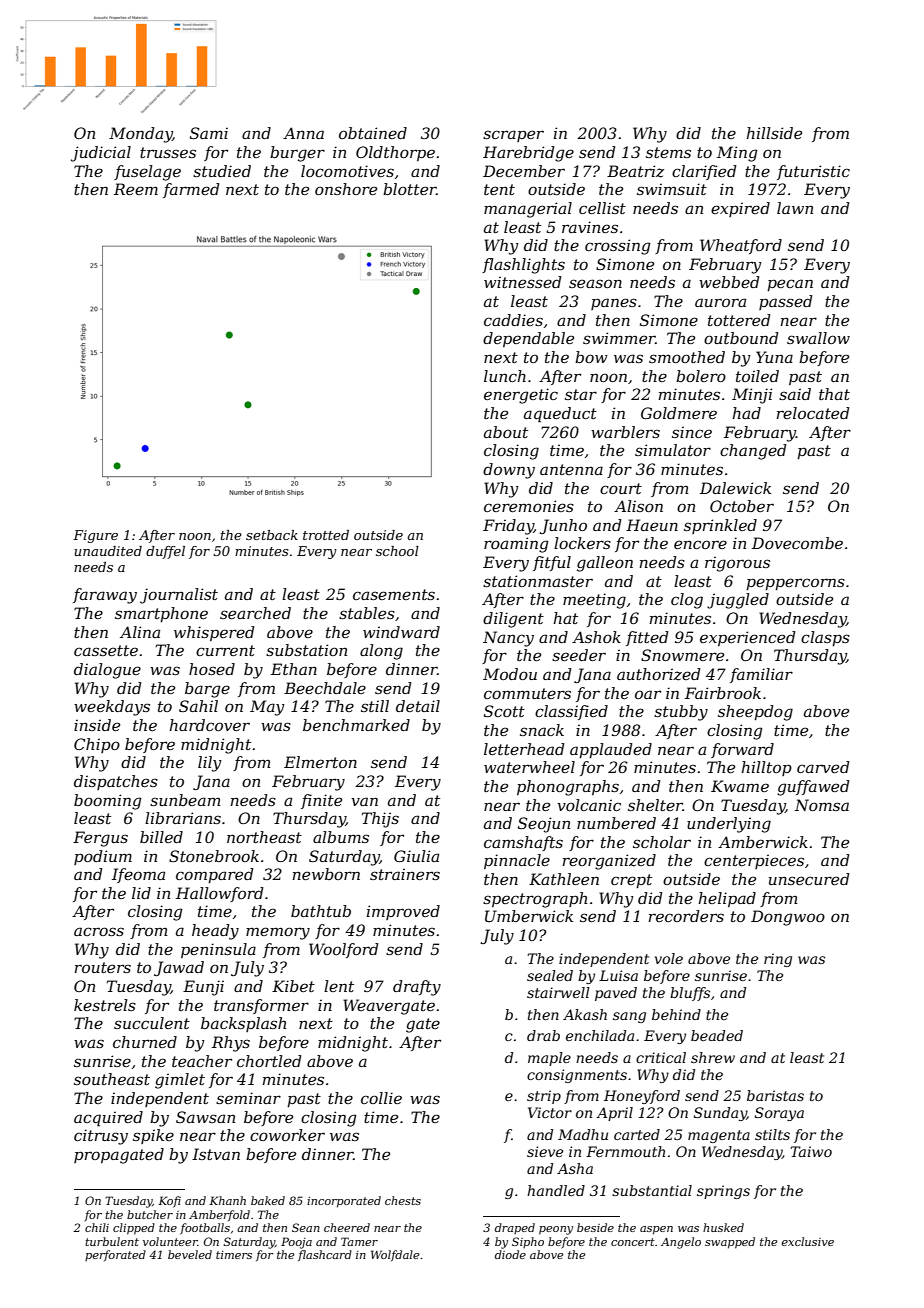  Describe the element at coordinates (255, 613) in the screenshot. I see `searched` at that location.
